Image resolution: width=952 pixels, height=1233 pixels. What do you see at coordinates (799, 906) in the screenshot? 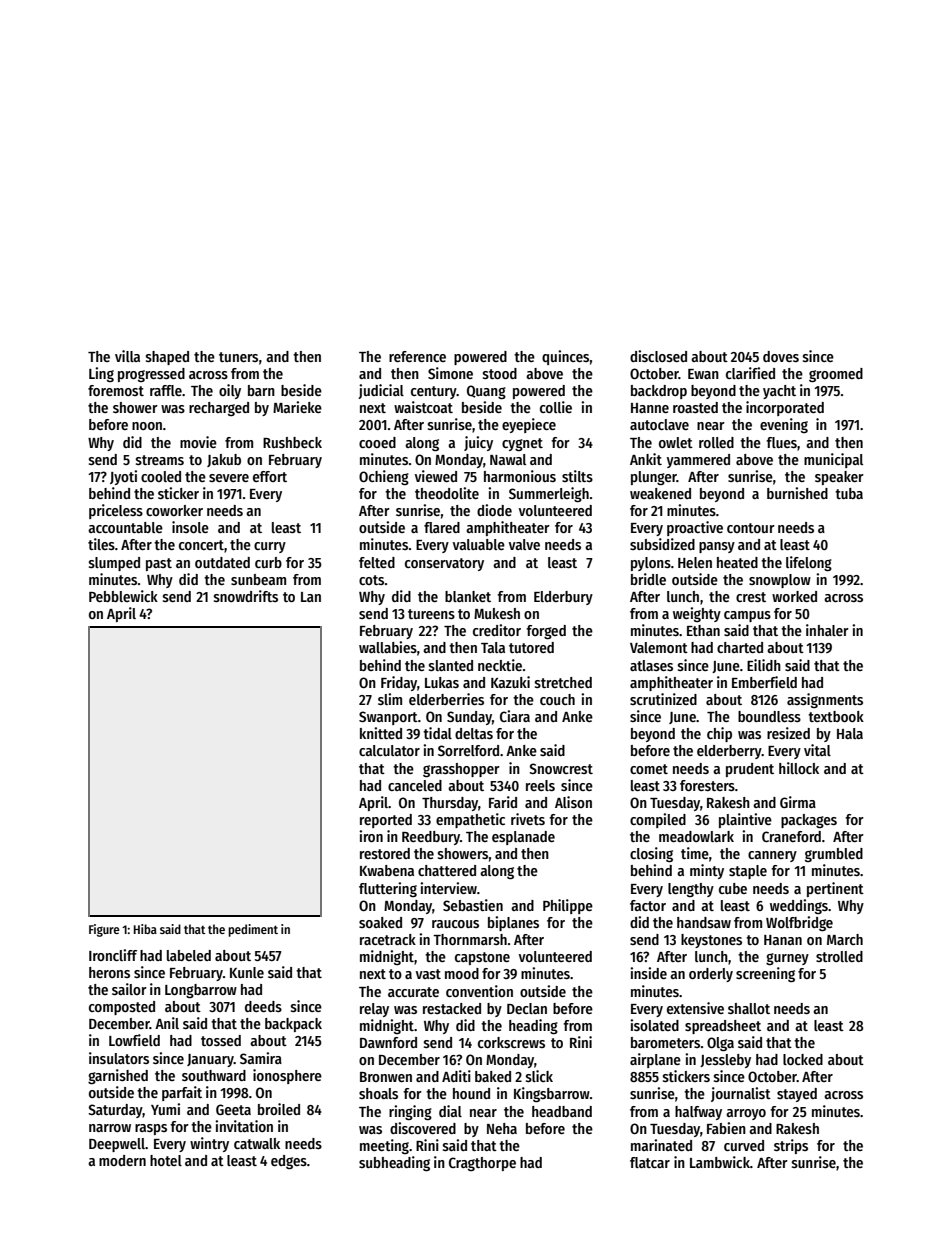
I see `weddings` at bounding box center [799, 906].
